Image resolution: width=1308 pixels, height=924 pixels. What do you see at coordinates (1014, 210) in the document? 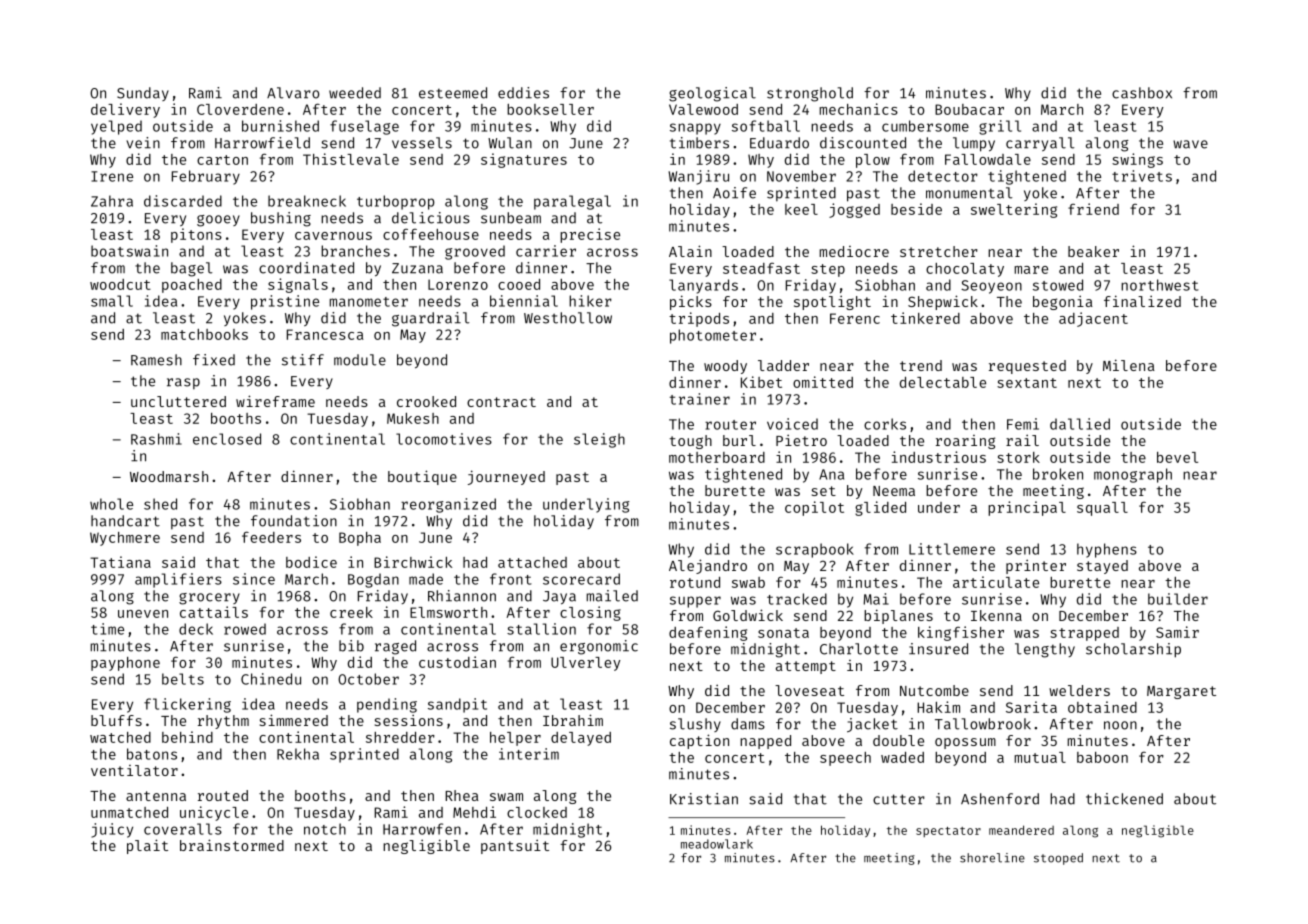
I see `sweltering` at bounding box center [1014, 210].
